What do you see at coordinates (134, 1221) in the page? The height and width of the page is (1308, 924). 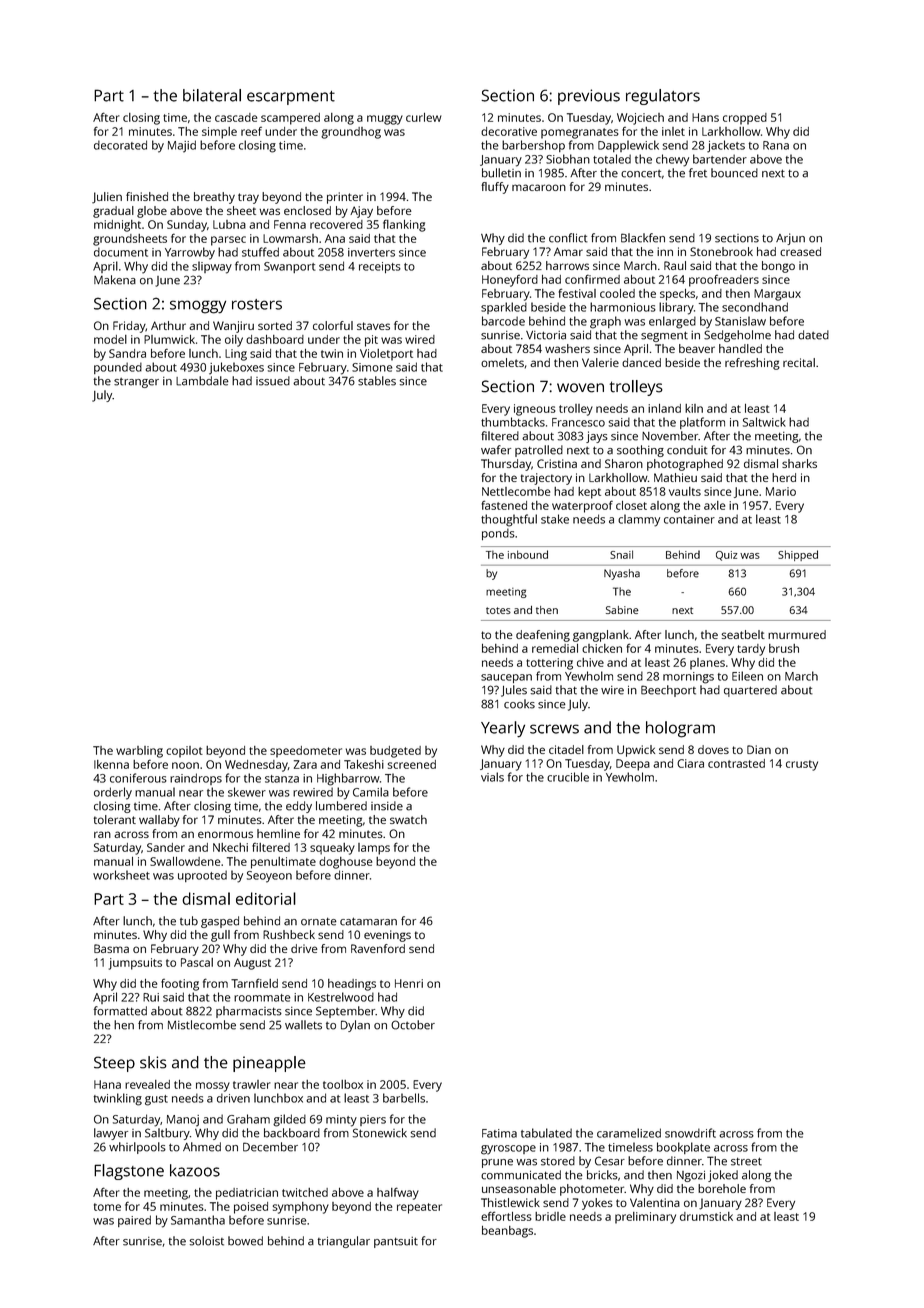 I see `paired` at bounding box center [134, 1221].
